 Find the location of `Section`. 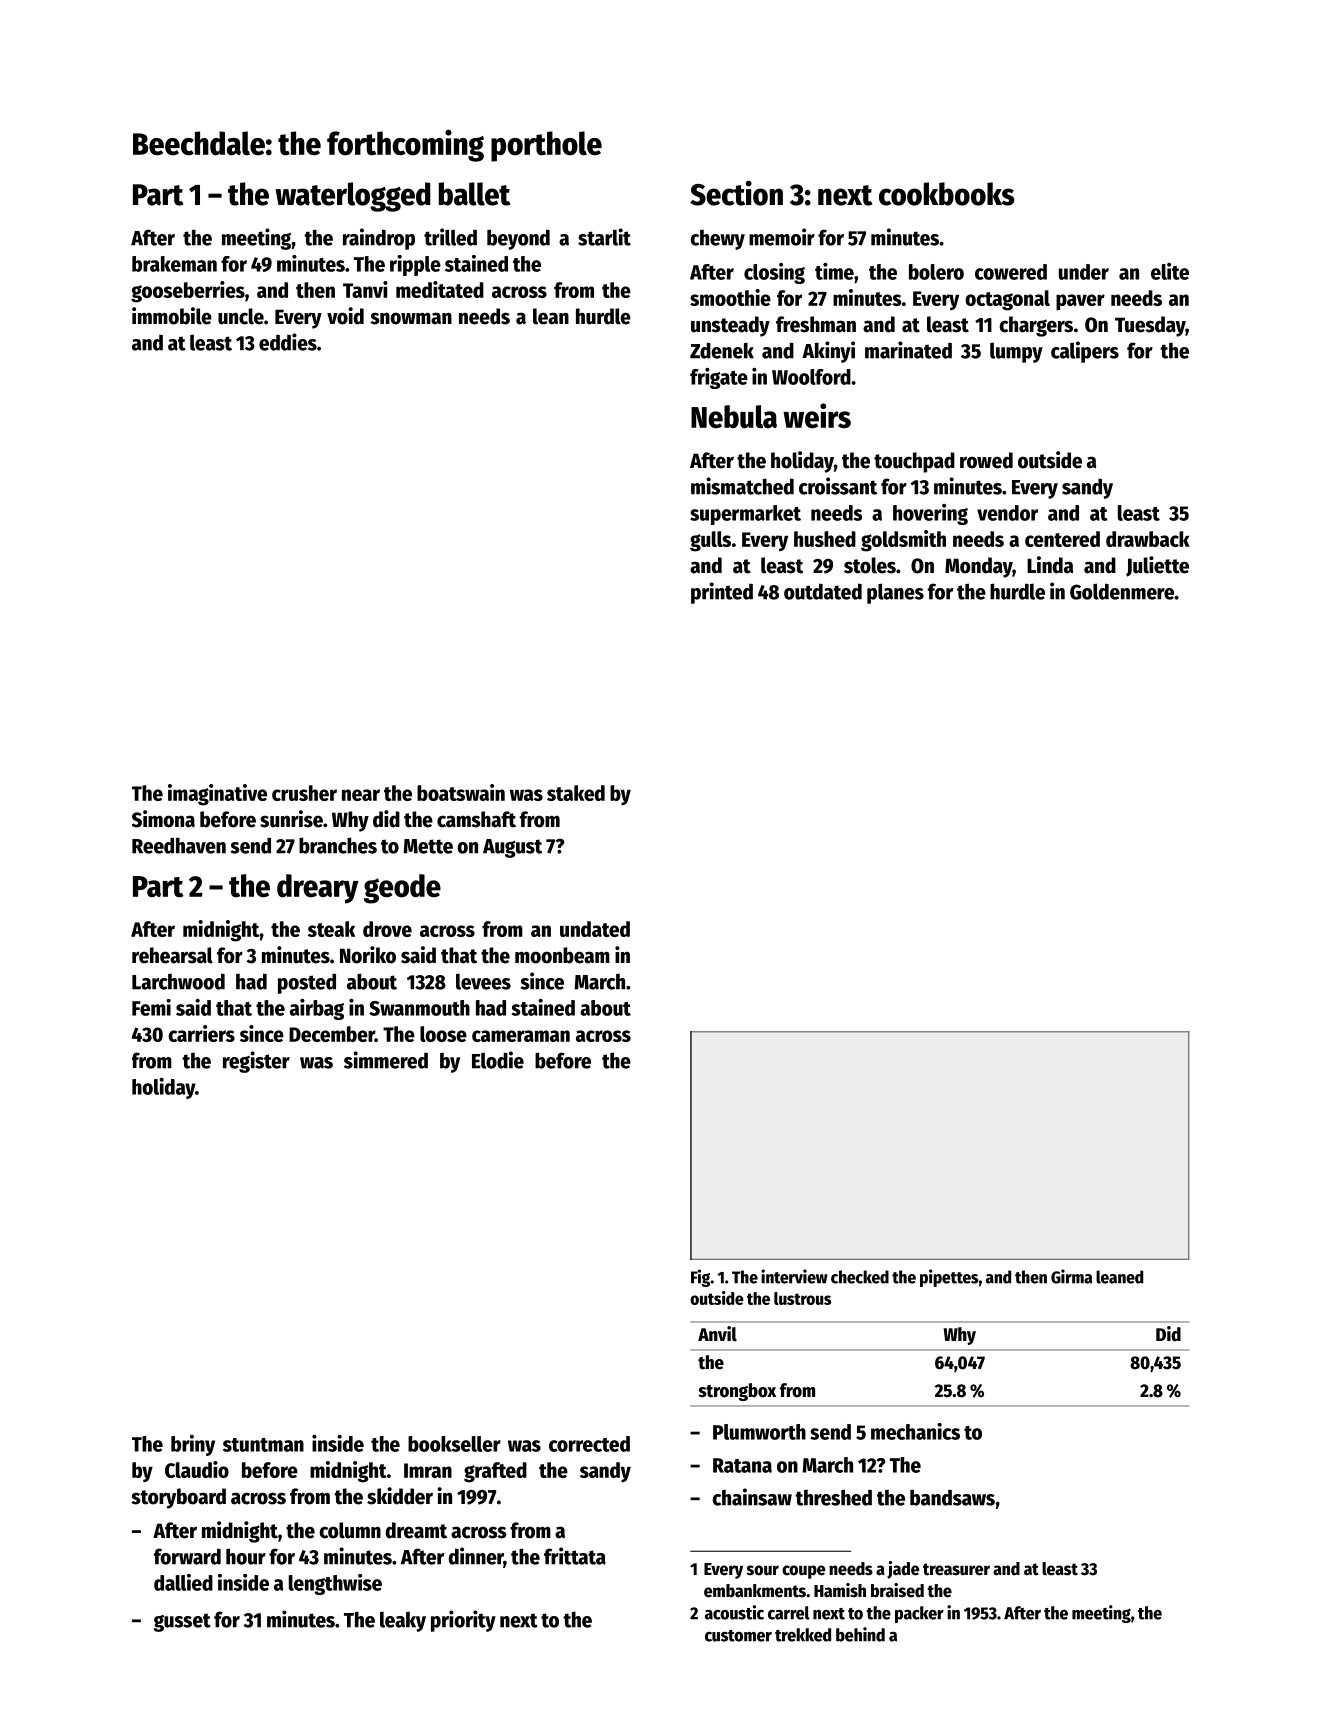

Section is located at coordinates (736, 193).
